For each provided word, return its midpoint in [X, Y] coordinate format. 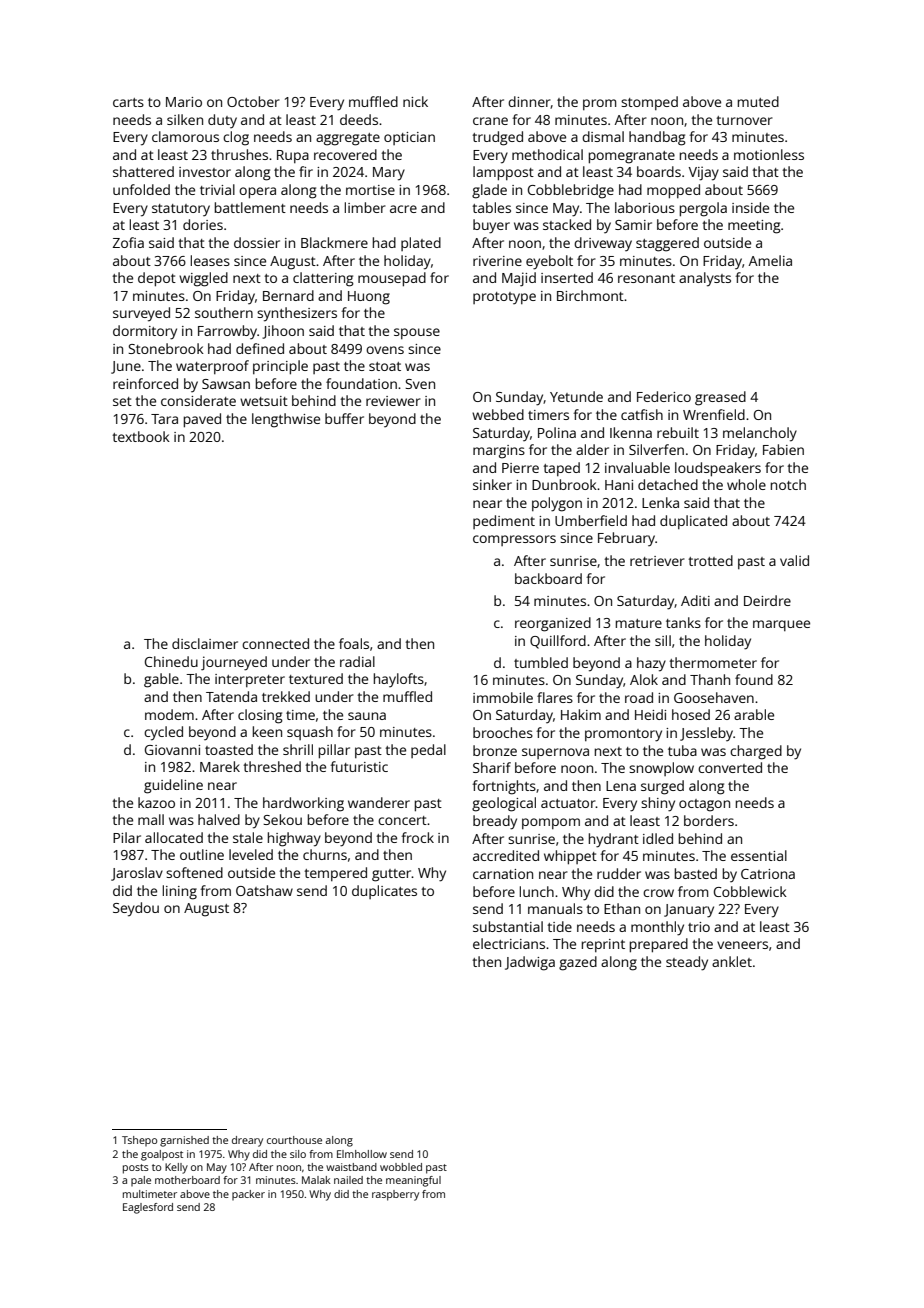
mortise [370, 190]
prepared [659, 945]
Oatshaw [264, 890]
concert [402, 820]
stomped [649, 103]
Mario [184, 102]
